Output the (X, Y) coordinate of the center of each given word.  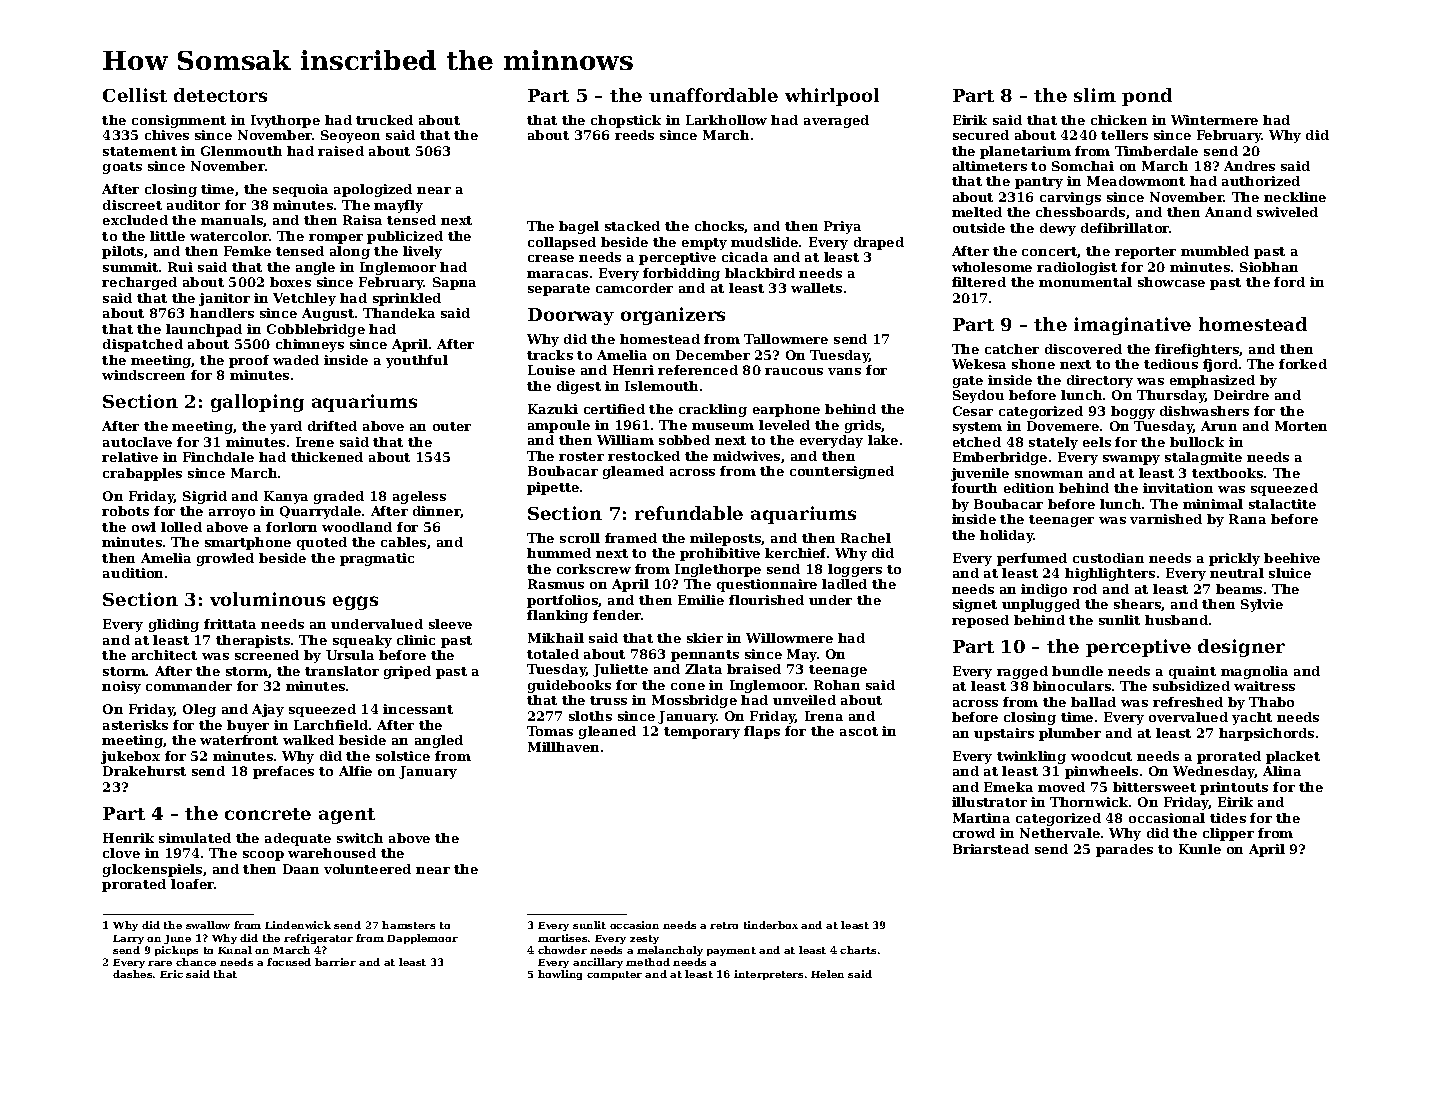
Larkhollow (726, 120)
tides (1228, 818)
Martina (981, 818)
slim (1095, 95)
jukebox (130, 757)
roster (581, 456)
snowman (1049, 474)
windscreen (143, 375)
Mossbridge (694, 701)
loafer (192, 884)
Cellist (135, 95)
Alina (1282, 771)
